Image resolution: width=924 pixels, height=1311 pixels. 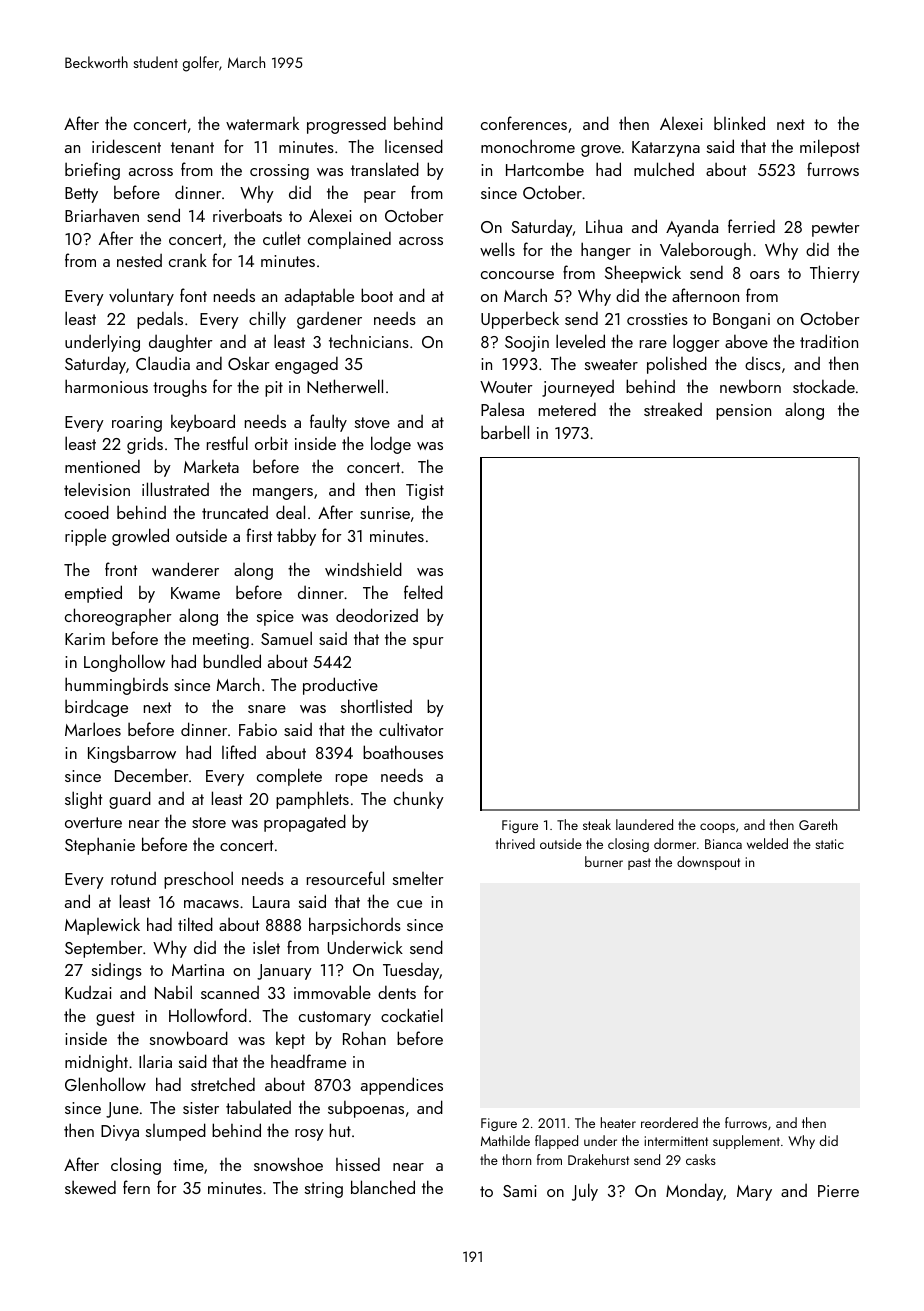 I want to click on sister, so click(x=201, y=1108).
